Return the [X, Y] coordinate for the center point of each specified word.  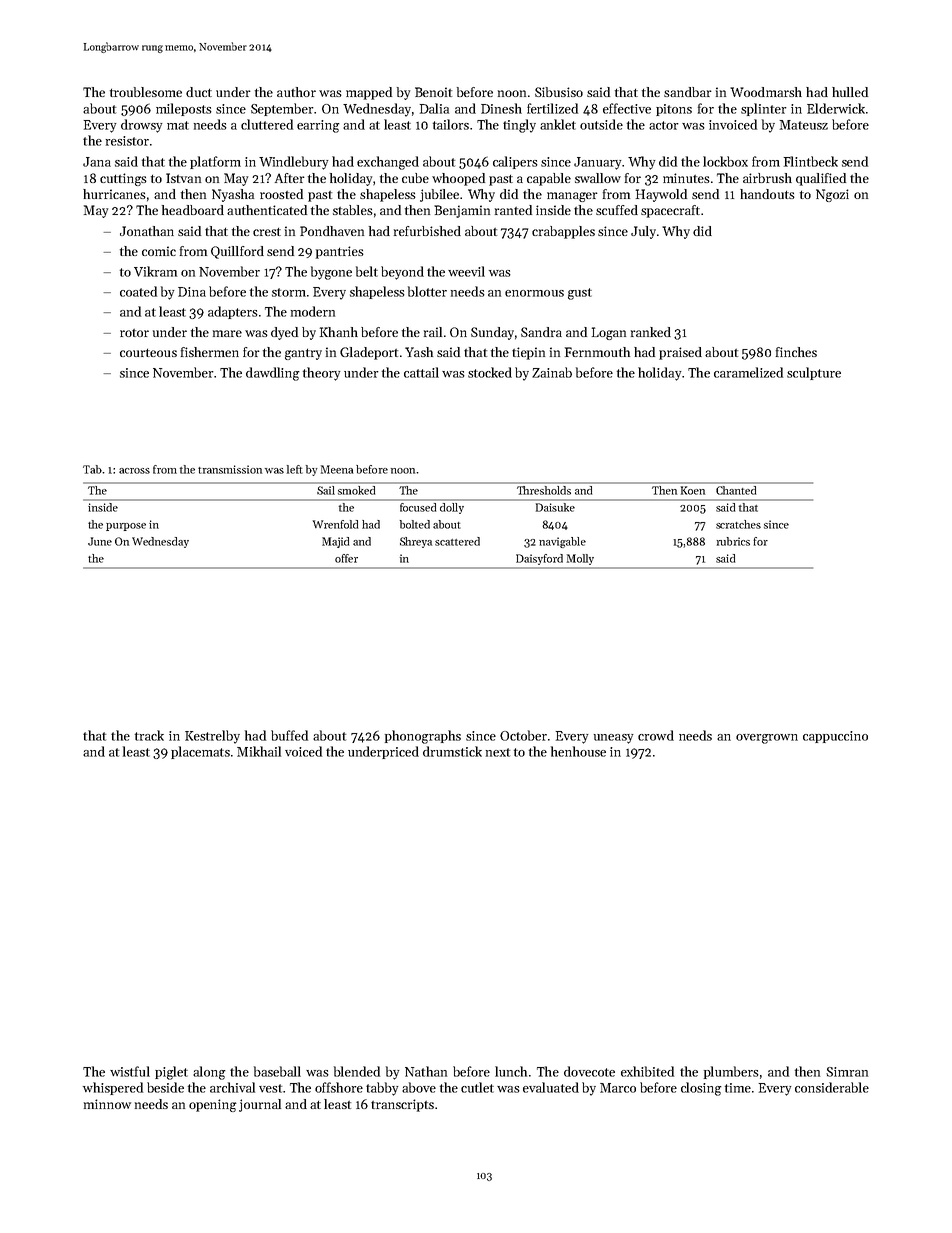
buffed [289, 735]
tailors [451, 124]
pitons [674, 110]
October [523, 735]
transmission [230, 469]
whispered [113, 1088]
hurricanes [114, 194]
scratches [738, 524]
